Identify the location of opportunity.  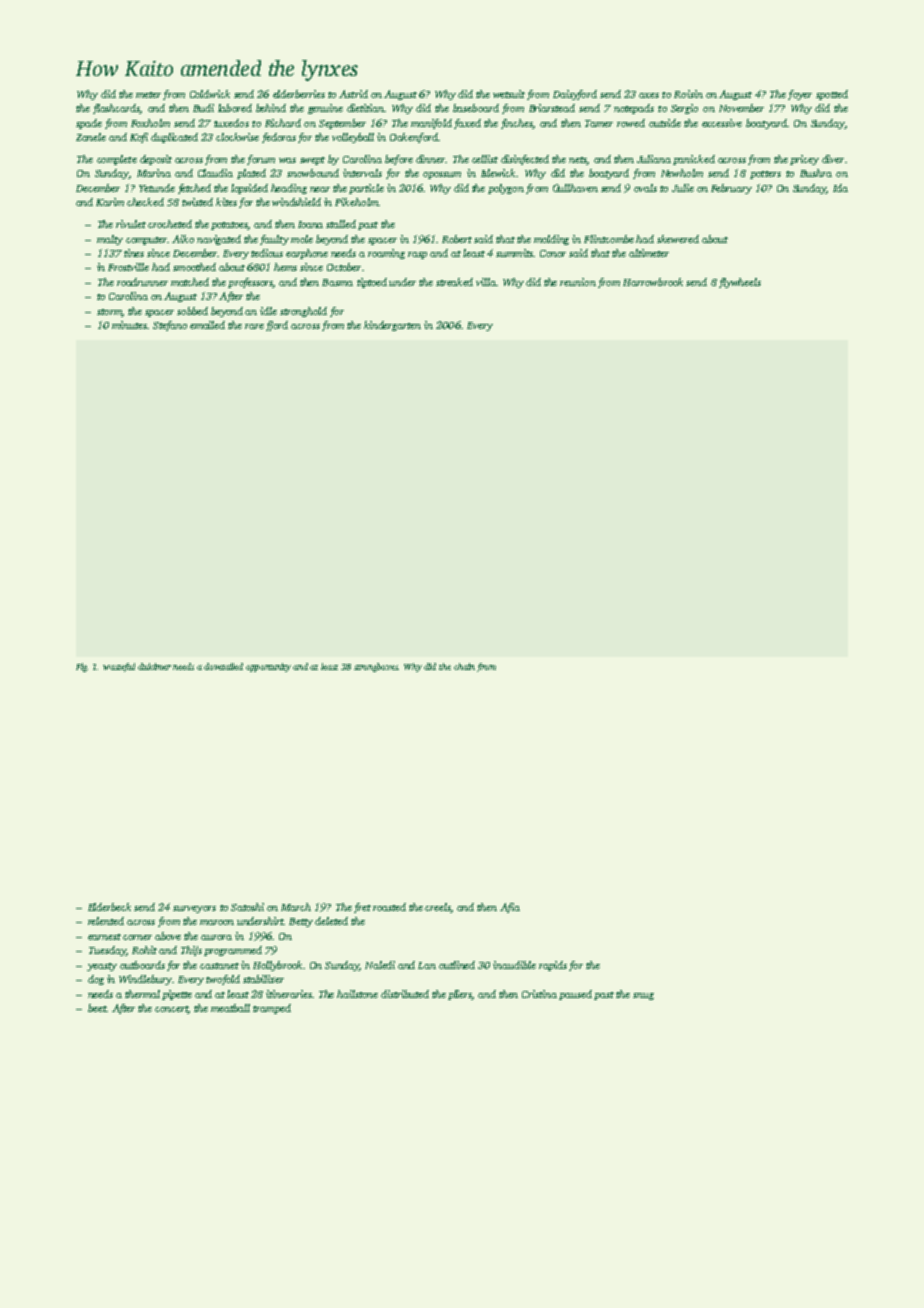
(268, 667).
